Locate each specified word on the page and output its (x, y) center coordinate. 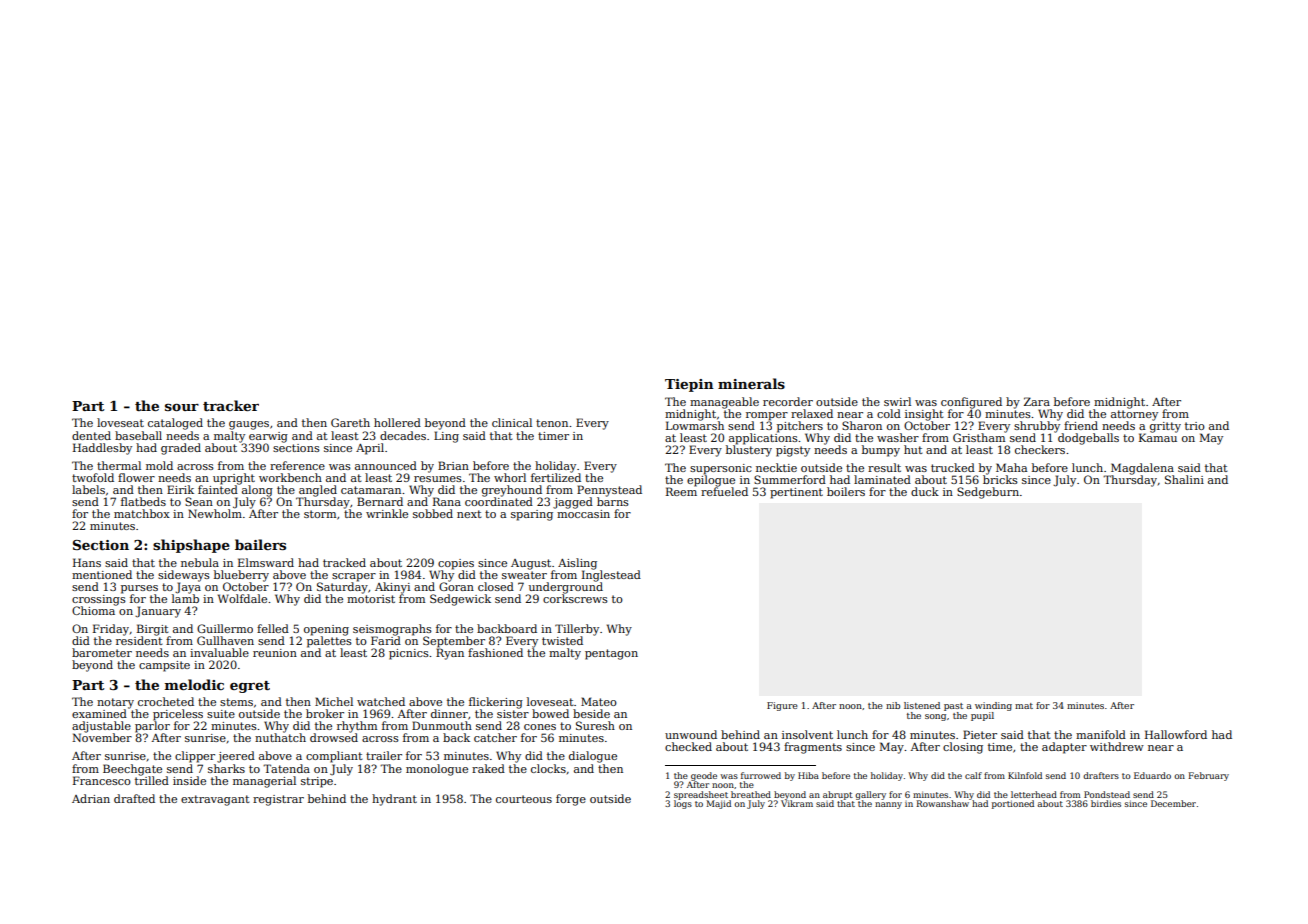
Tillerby (577, 630)
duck (925, 491)
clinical (512, 422)
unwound (691, 734)
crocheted (166, 701)
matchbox (142, 513)
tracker (231, 405)
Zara (1037, 401)
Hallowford (1176, 734)
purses (139, 589)
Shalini (1184, 479)
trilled (152, 780)
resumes (438, 479)
